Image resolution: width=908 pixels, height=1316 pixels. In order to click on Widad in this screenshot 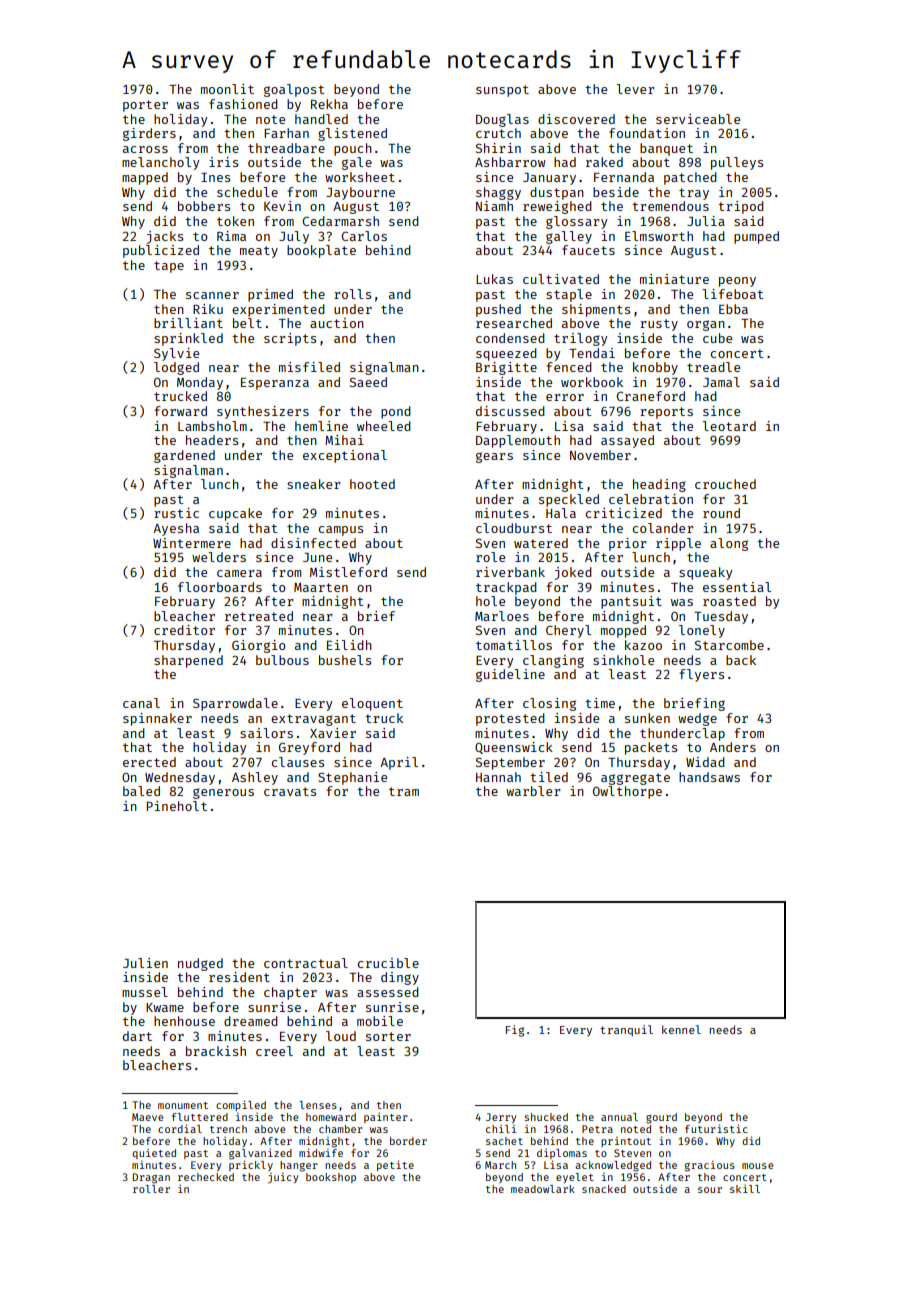, I will do `click(705, 762)`.
